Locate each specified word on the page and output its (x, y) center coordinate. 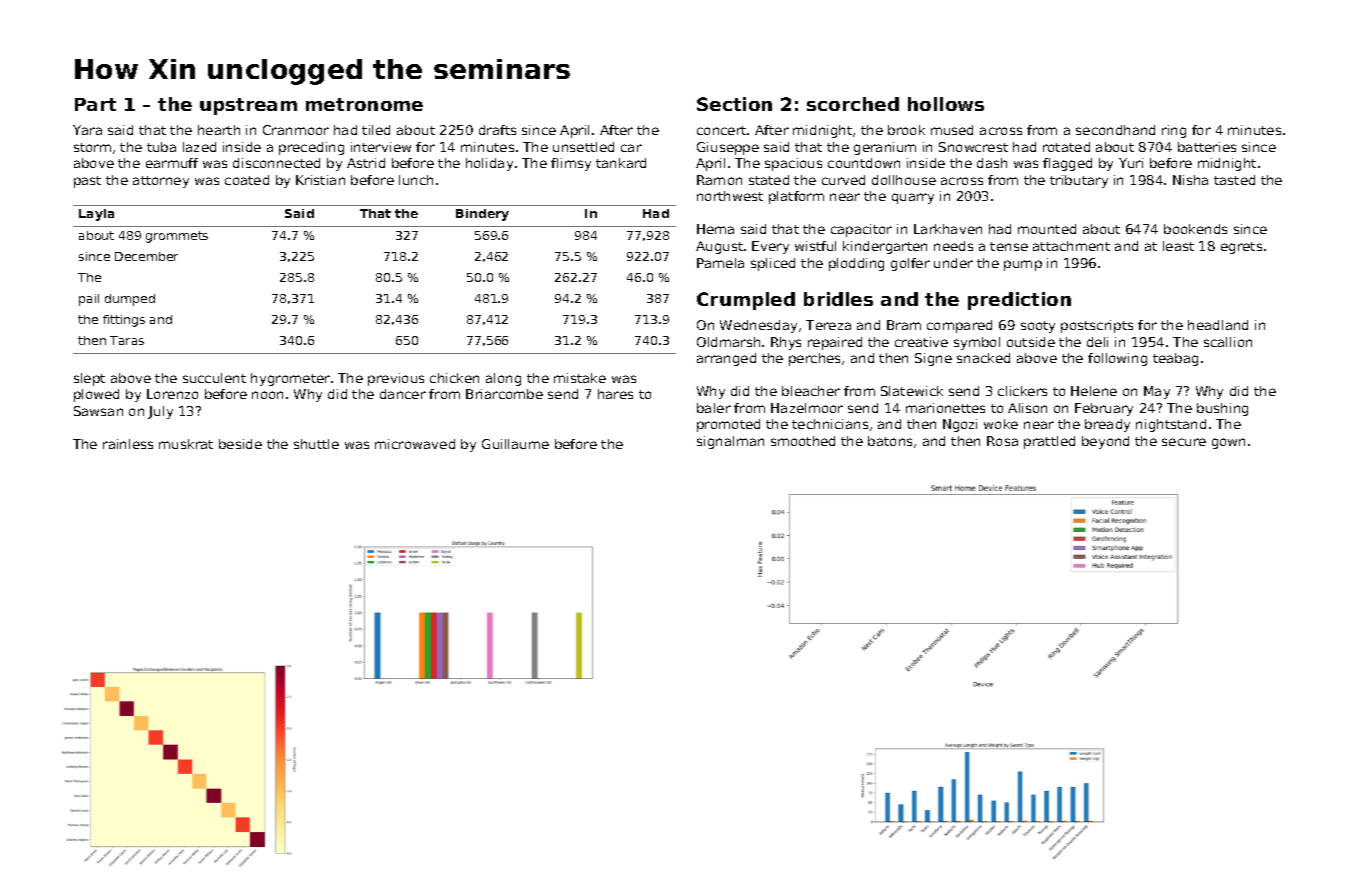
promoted (728, 425)
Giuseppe (728, 148)
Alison (1027, 408)
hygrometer (290, 379)
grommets (177, 237)
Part (95, 104)
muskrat (186, 444)
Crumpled (746, 301)
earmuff (172, 163)
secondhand (1115, 130)
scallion (1228, 342)
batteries (1207, 147)
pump (1023, 265)
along (503, 379)
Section (734, 104)
